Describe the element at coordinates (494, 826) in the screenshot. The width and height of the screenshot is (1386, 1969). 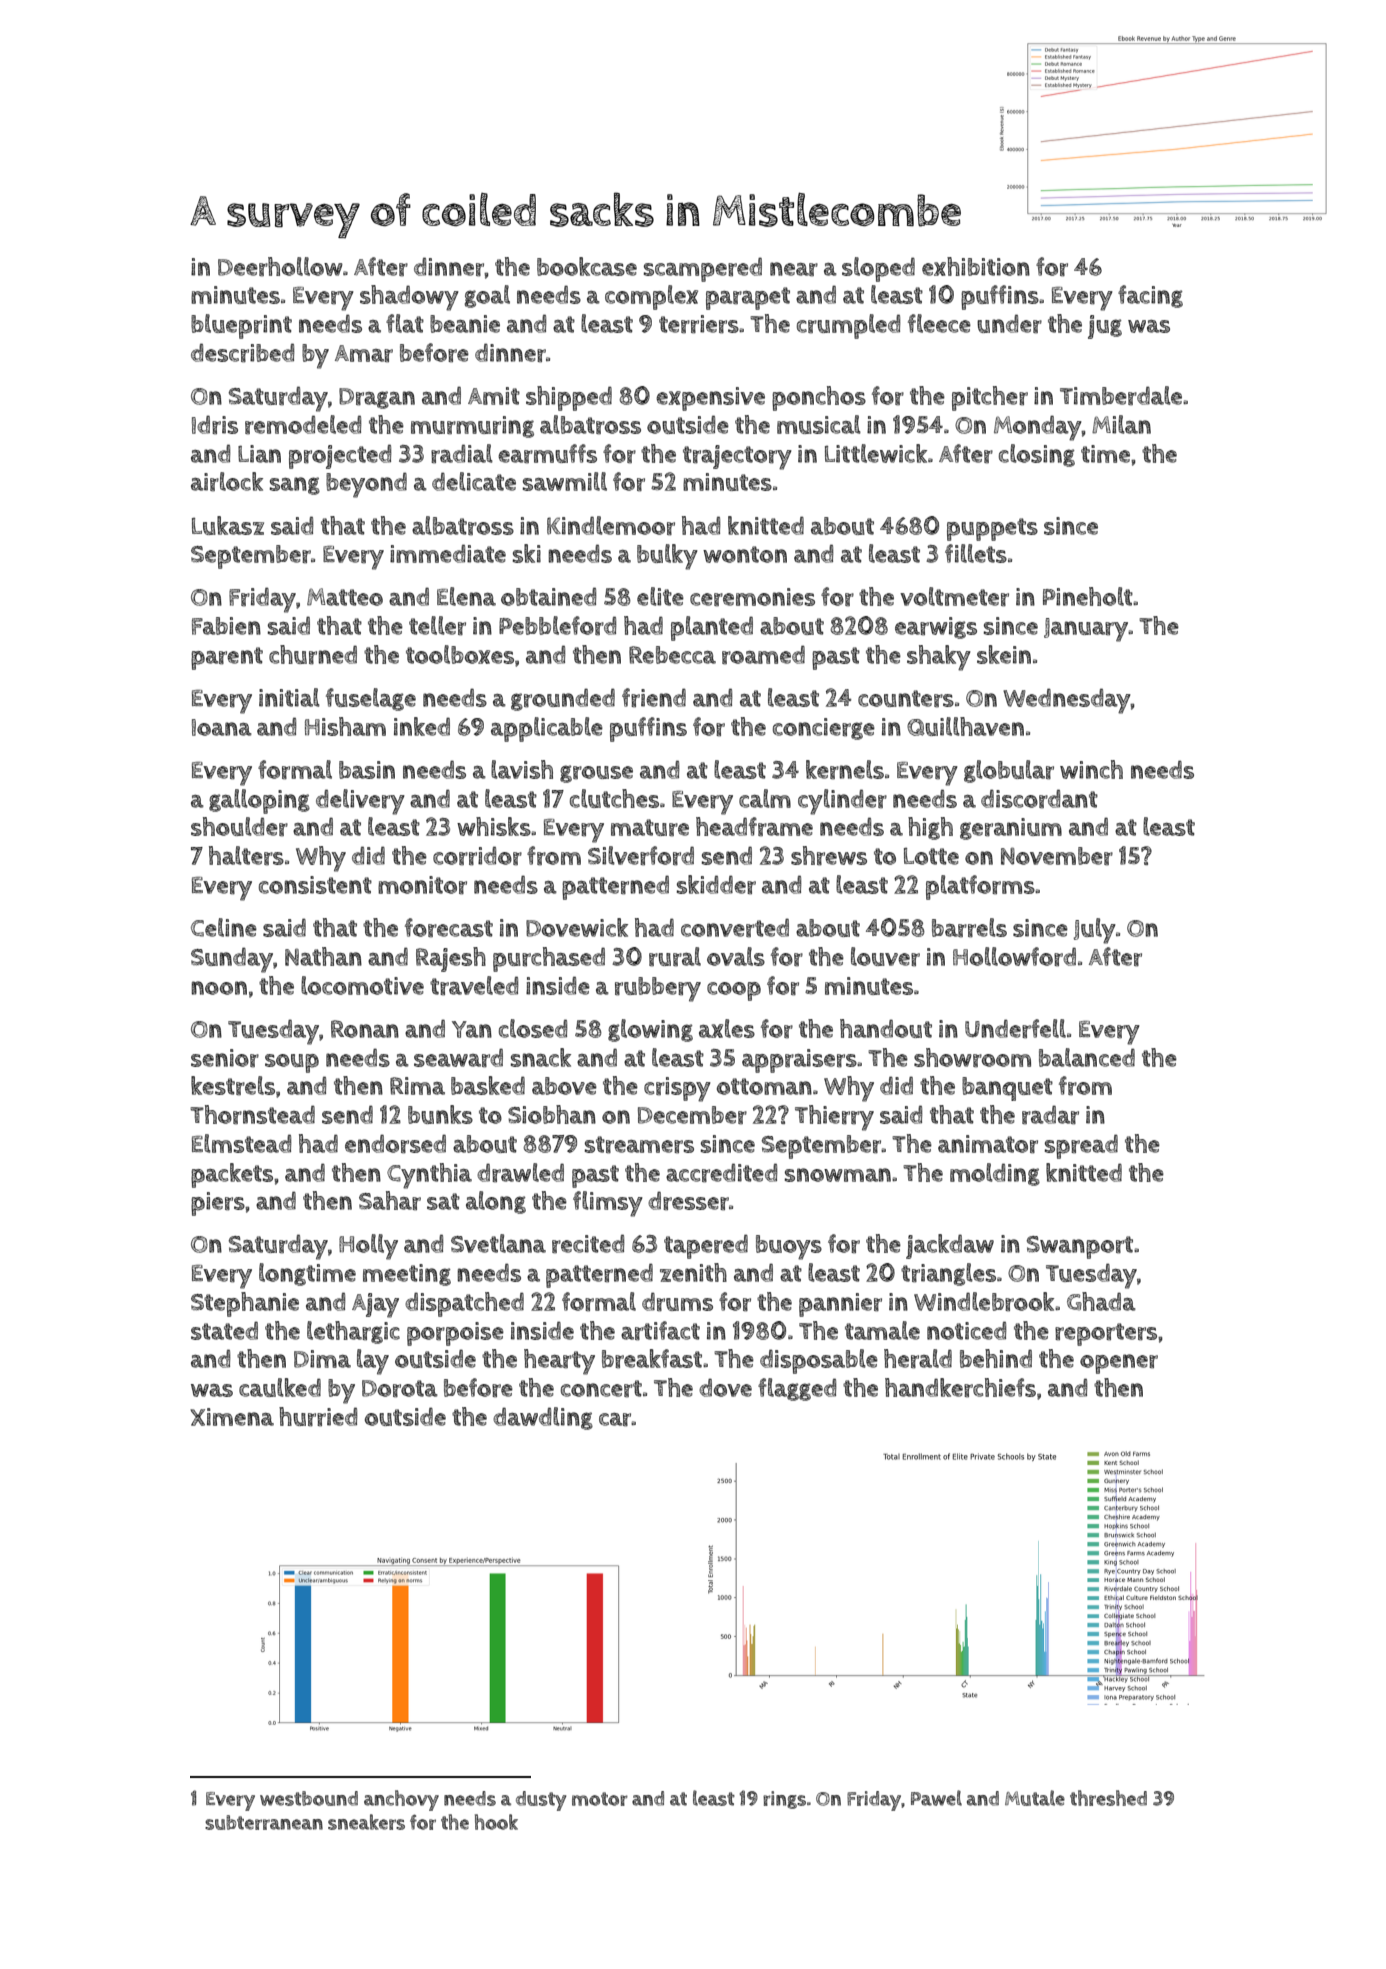
I see `whisks` at that location.
